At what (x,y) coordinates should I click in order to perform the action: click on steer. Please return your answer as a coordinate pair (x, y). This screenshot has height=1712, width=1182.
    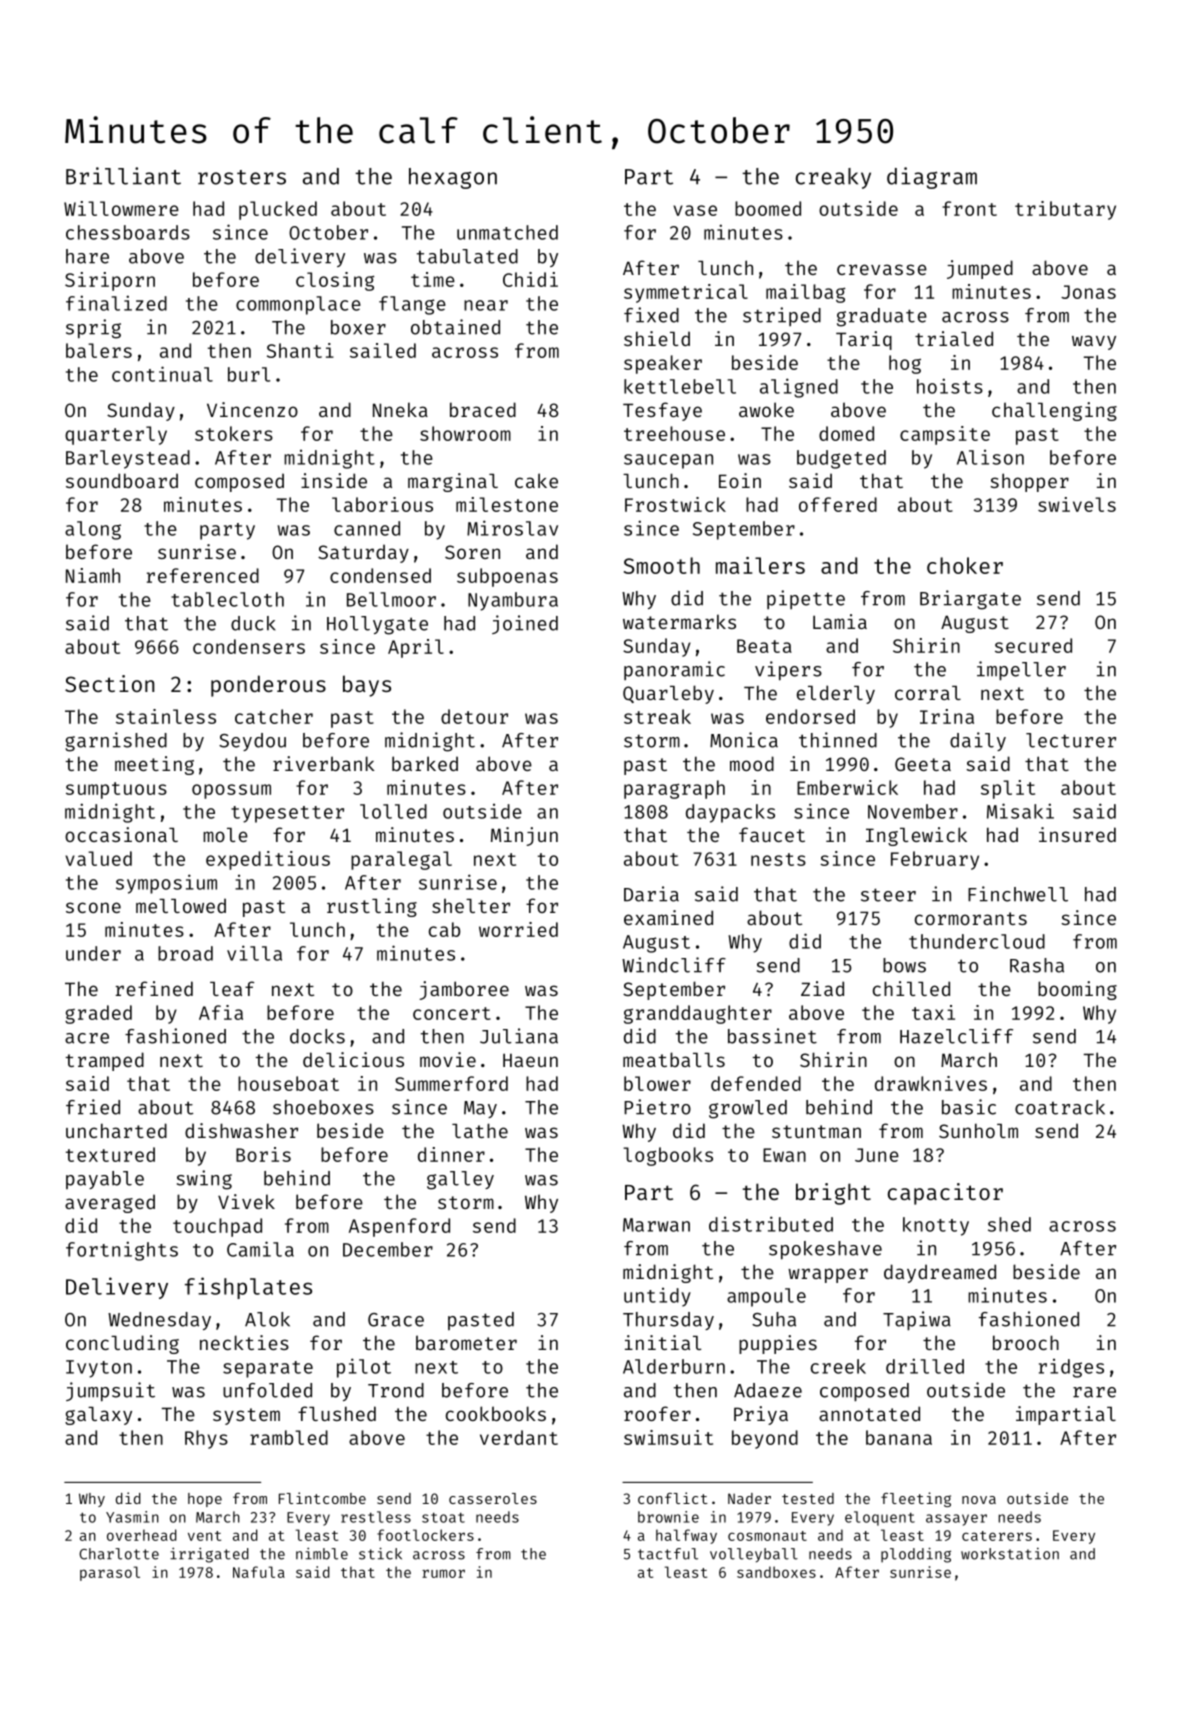
    Looking at the image, I should click on (888, 895).
